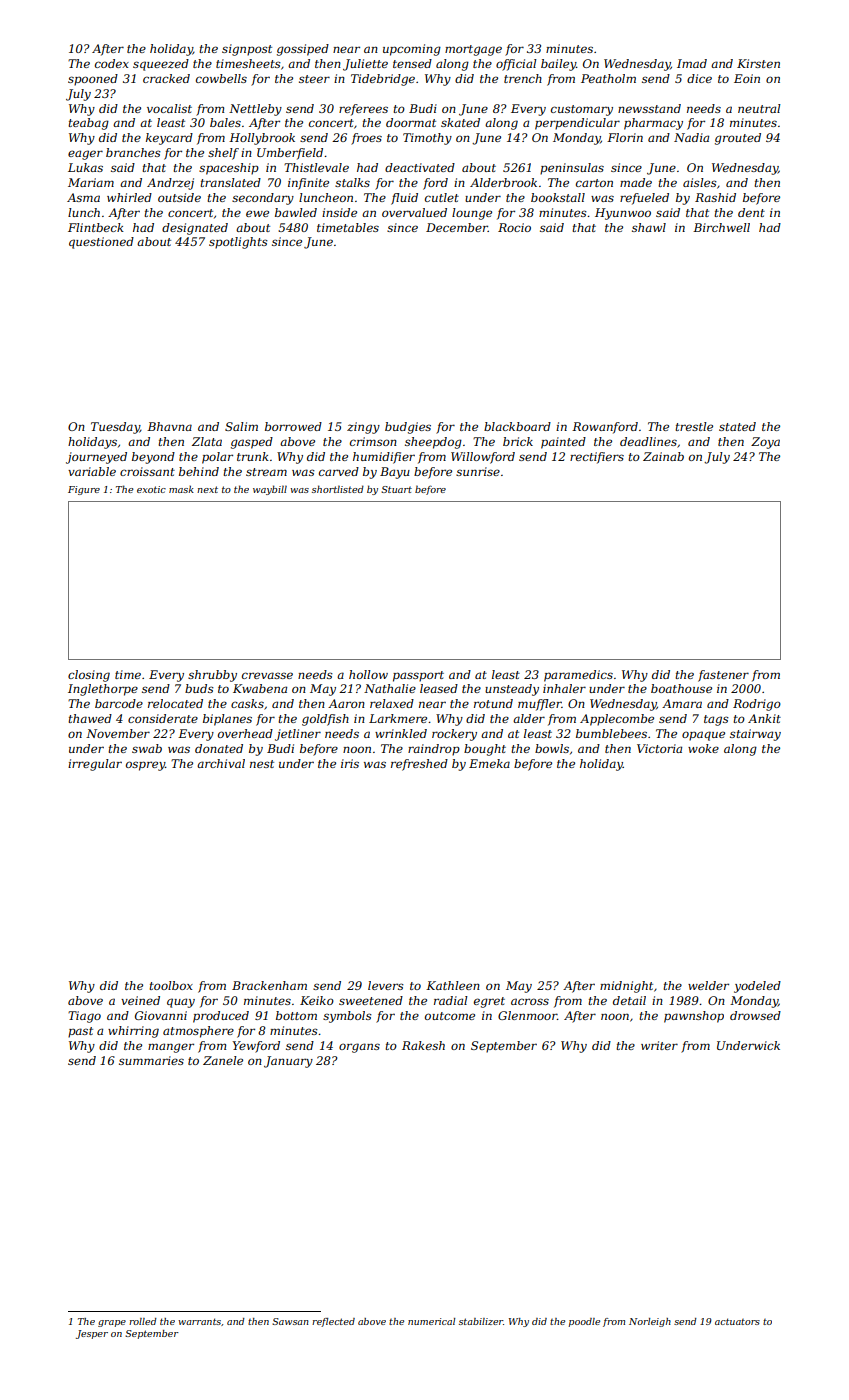 The width and height of the screenshot is (849, 1400). Describe the element at coordinates (433, 443) in the screenshot. I see `sheepdog` at that location.
